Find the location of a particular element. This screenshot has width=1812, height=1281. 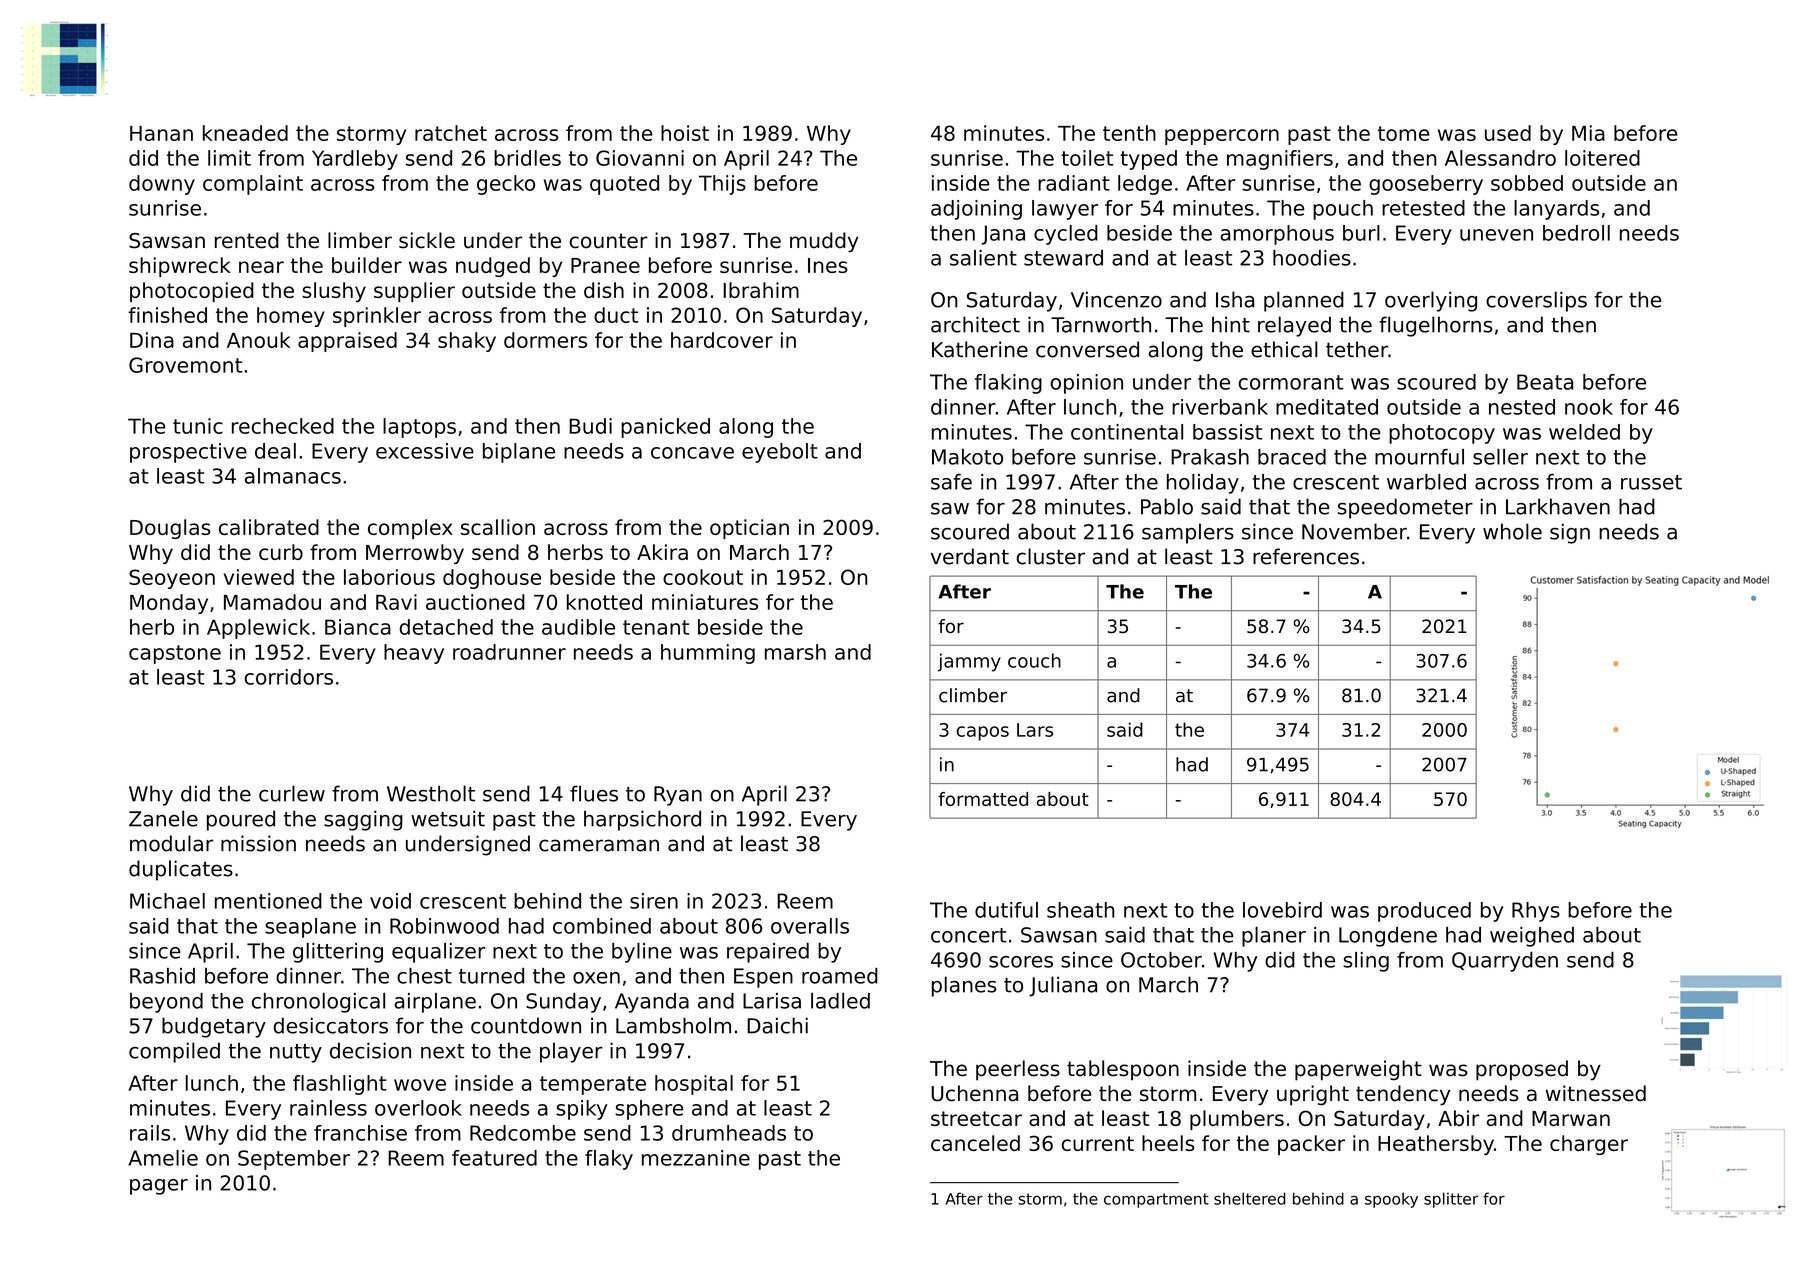

hoist is located at coordinates (685, 133).
